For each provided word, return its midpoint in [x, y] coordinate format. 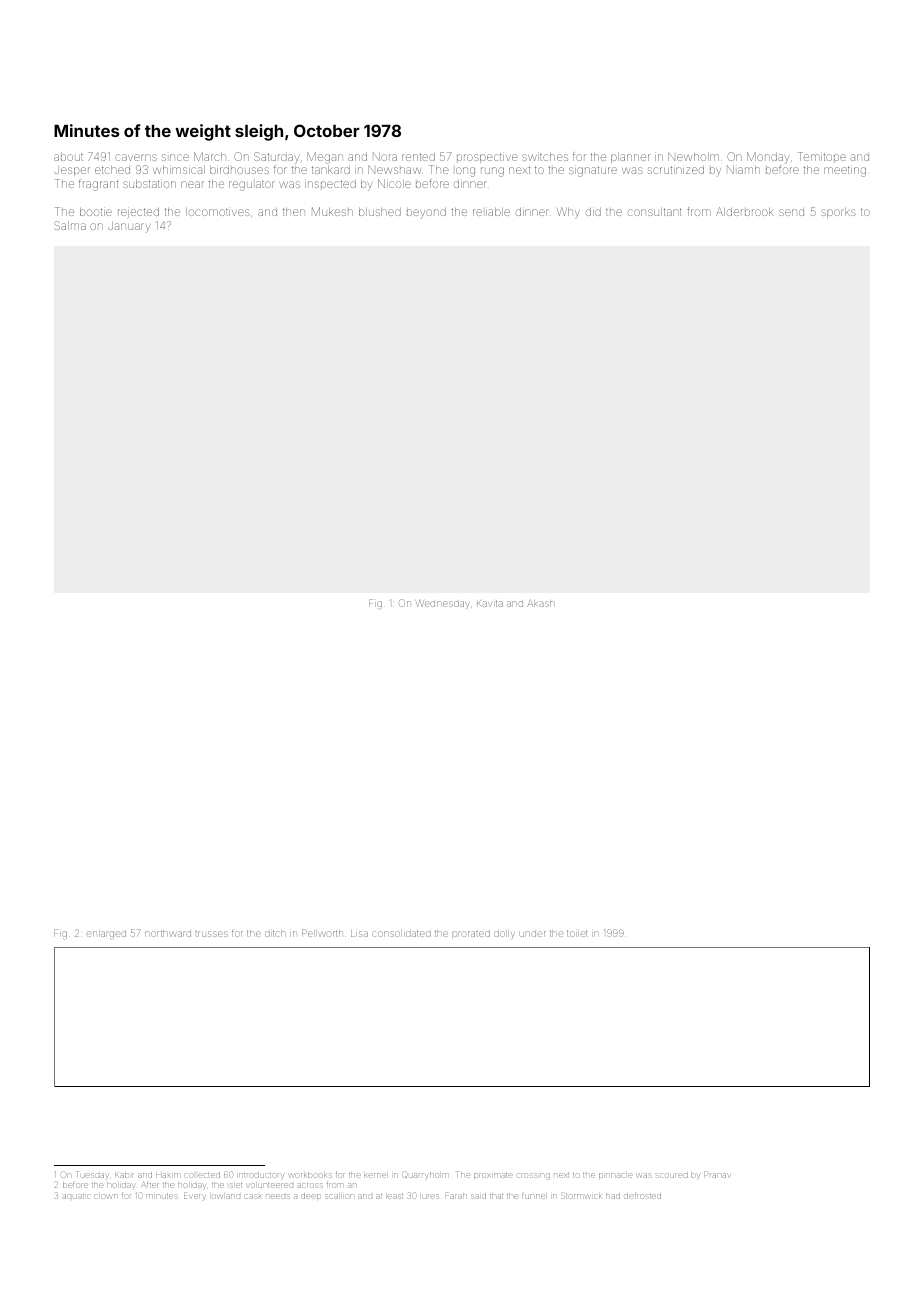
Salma [70, 225]
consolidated [402, 933]
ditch [275, 933]
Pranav [717, 1175]
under [533, 934]
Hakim [168, 1175]
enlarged [106, 935]
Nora [385, 156]
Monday [768, 158]
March [210, 156]
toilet [577, 933]
